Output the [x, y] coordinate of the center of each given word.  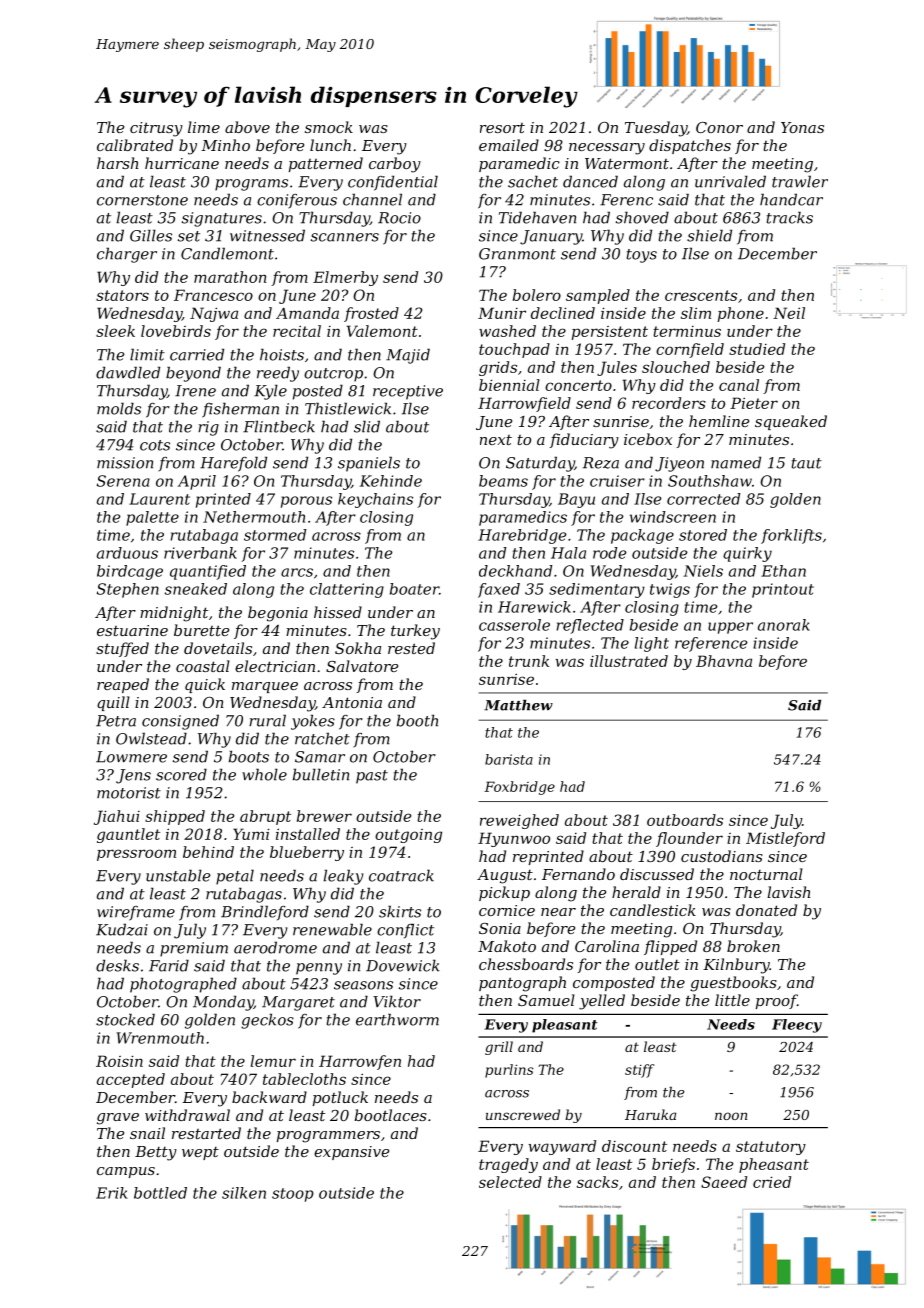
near [558, 912]
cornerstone [142, 200]
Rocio [399, 218]
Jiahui [117, 817]
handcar [791, 199]
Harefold [233, 464]
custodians [722, 856]
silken [244, 1193]
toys [642, 256]
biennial [509, 385]
